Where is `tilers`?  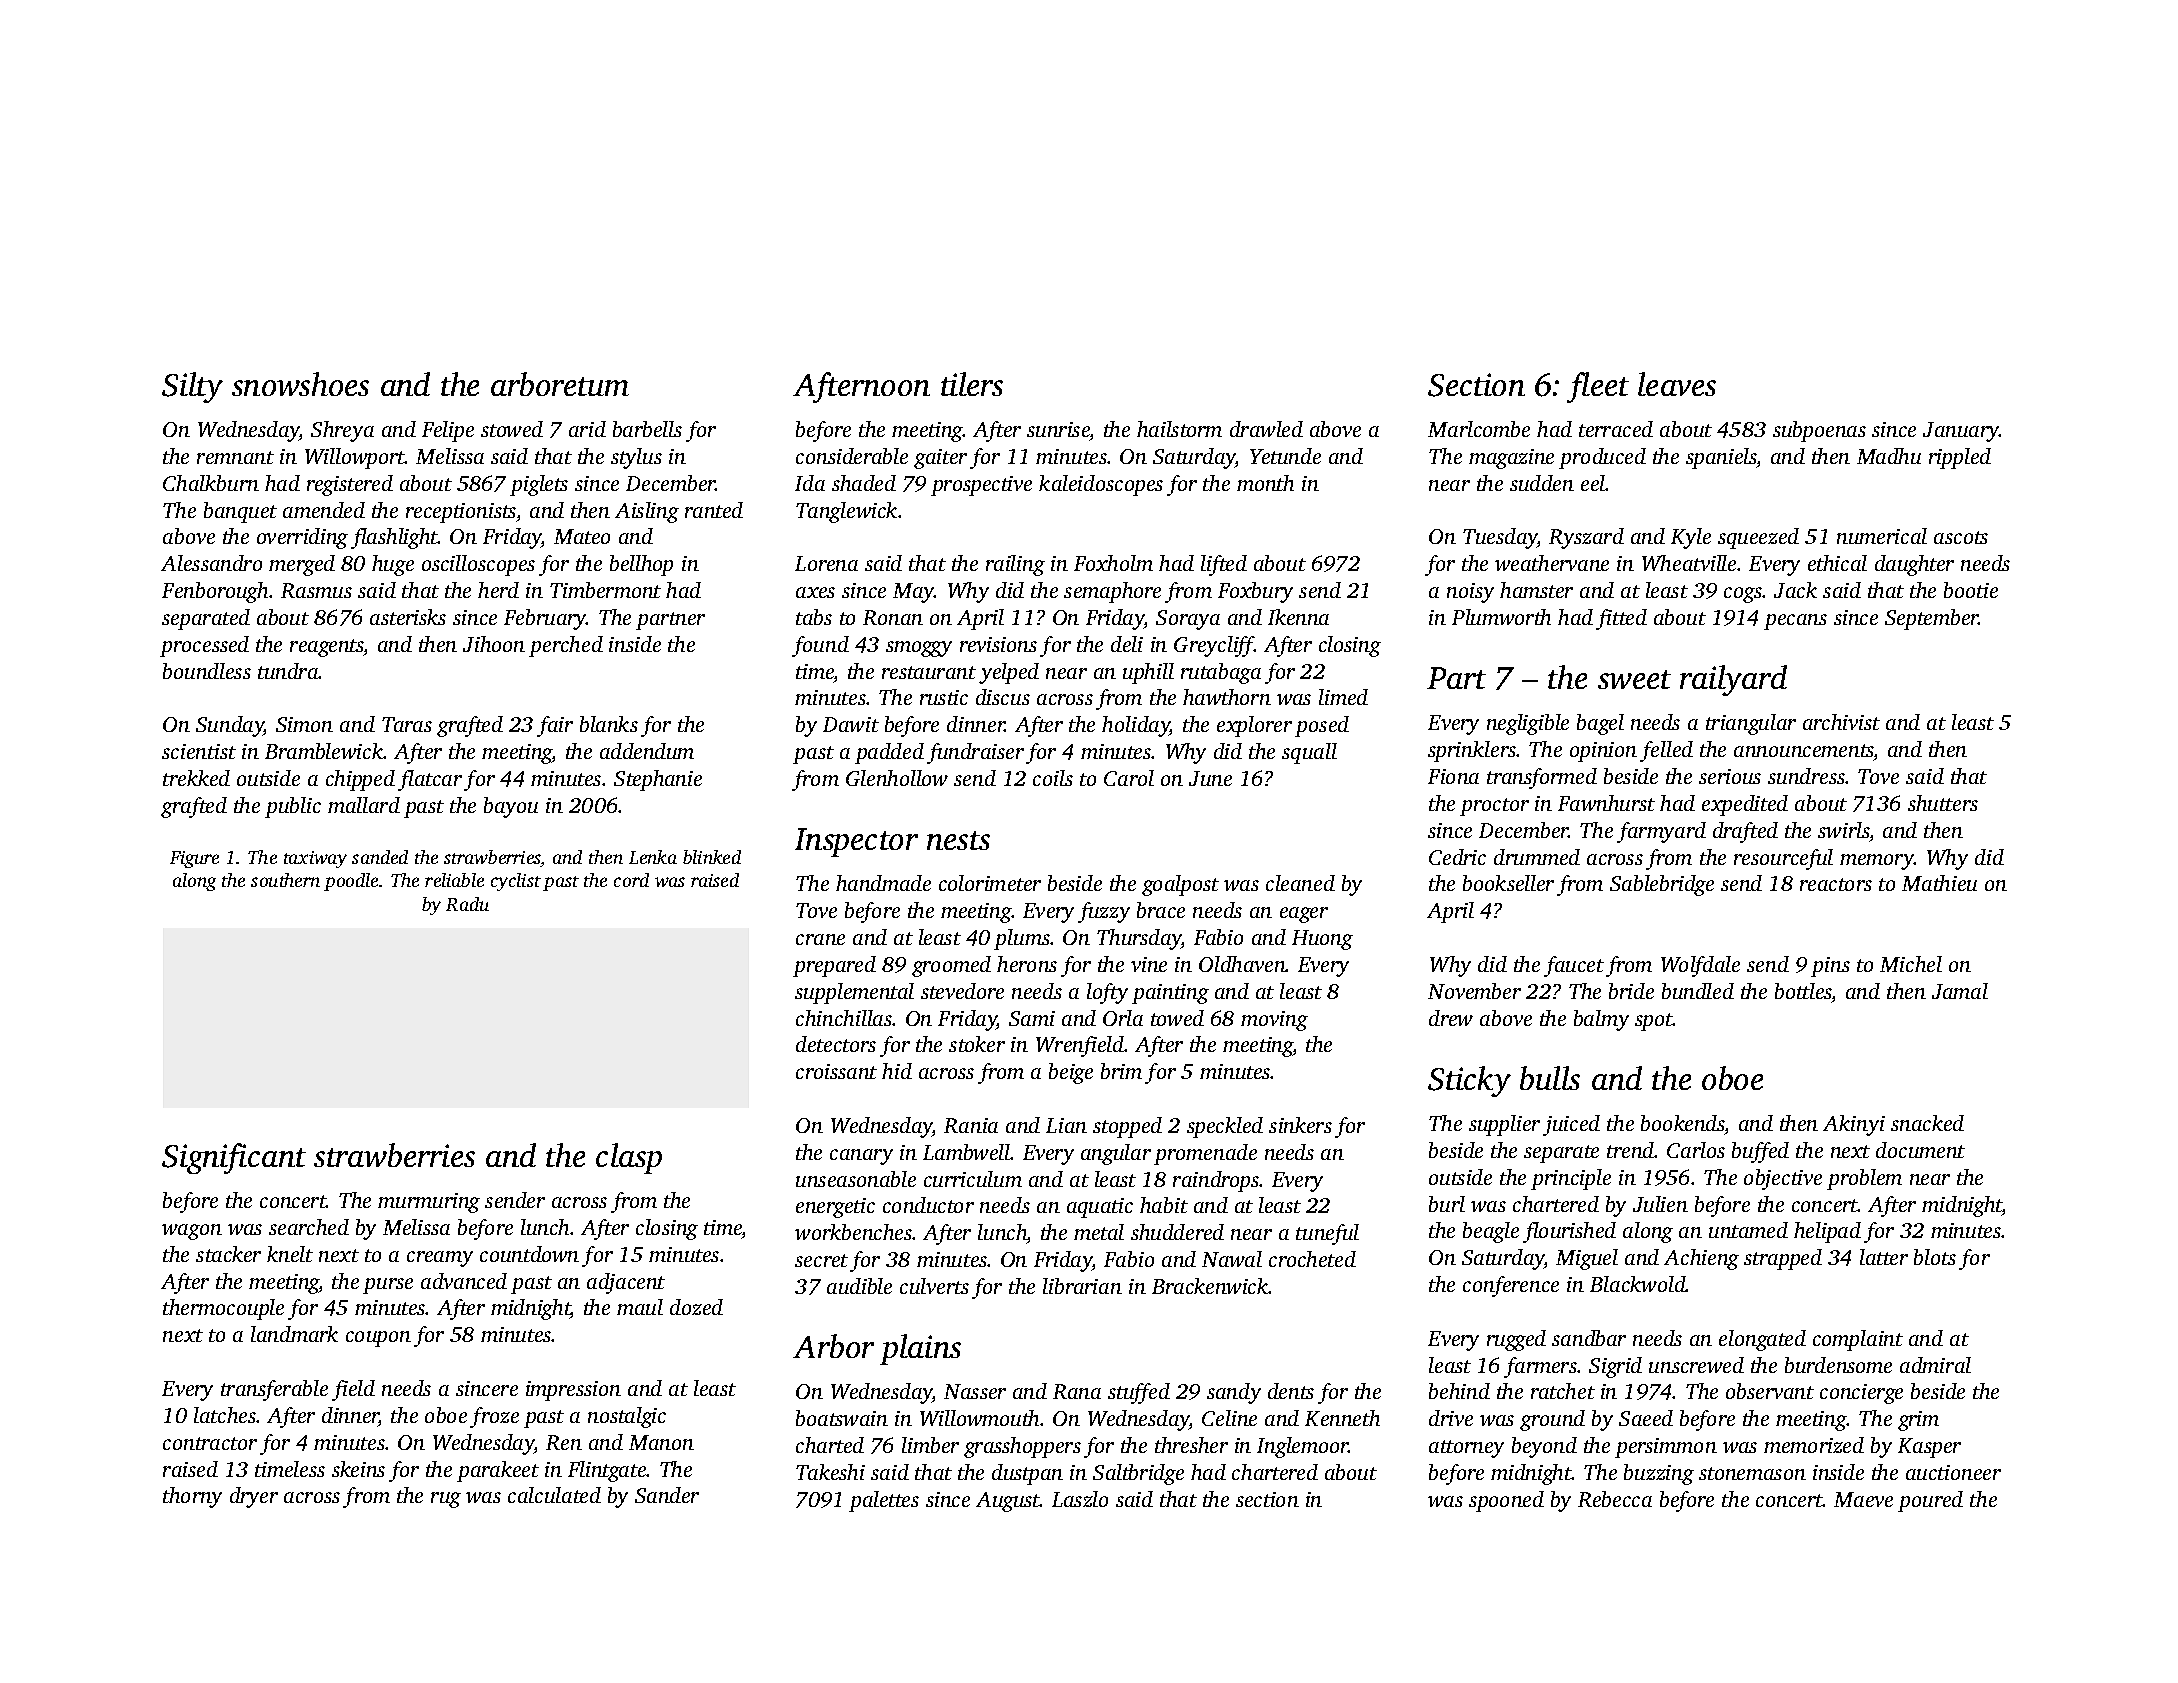 tilers is located at coordinates (972, 384).
